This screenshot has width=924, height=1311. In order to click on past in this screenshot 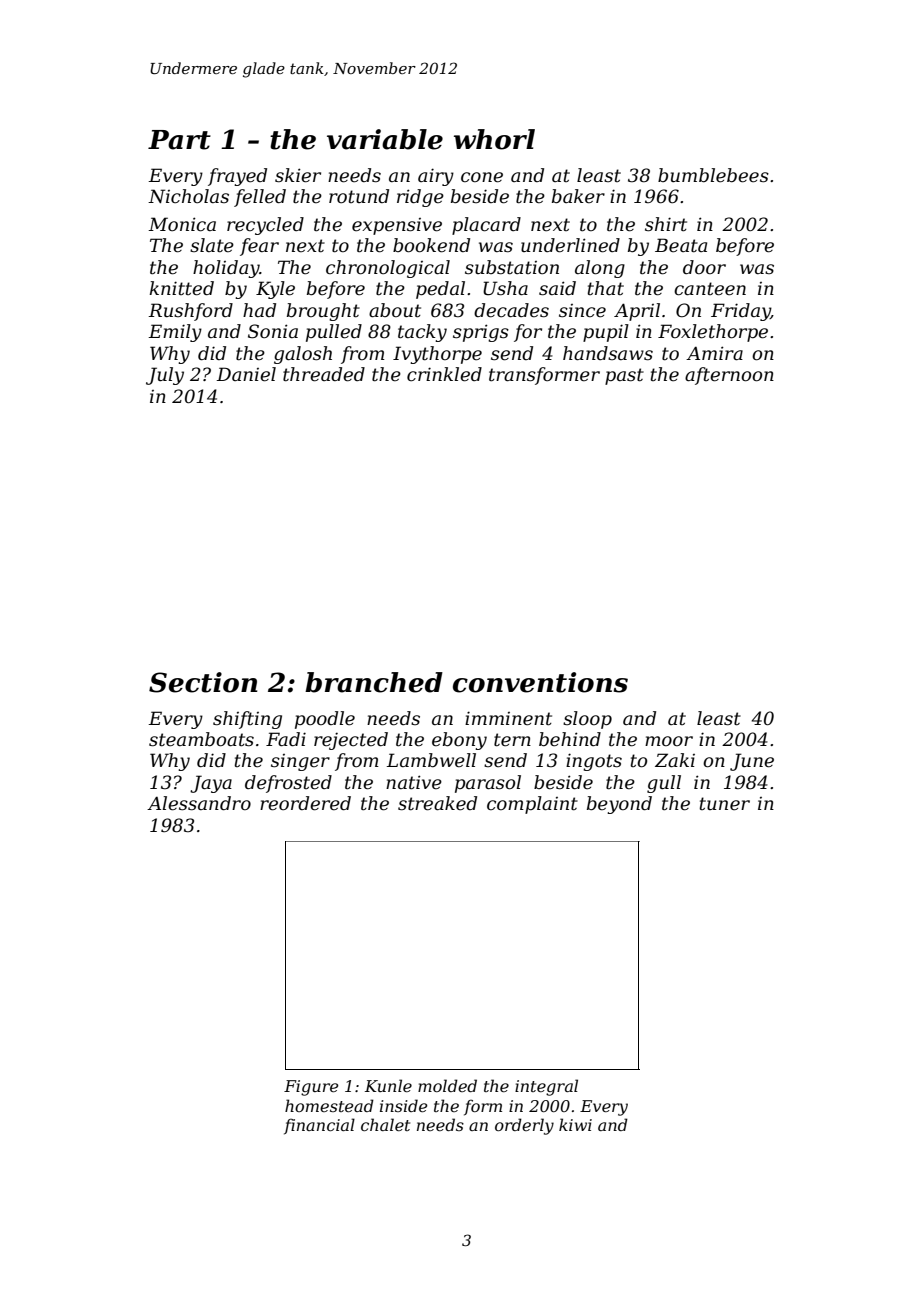, I will do `click(624, 376)`.
